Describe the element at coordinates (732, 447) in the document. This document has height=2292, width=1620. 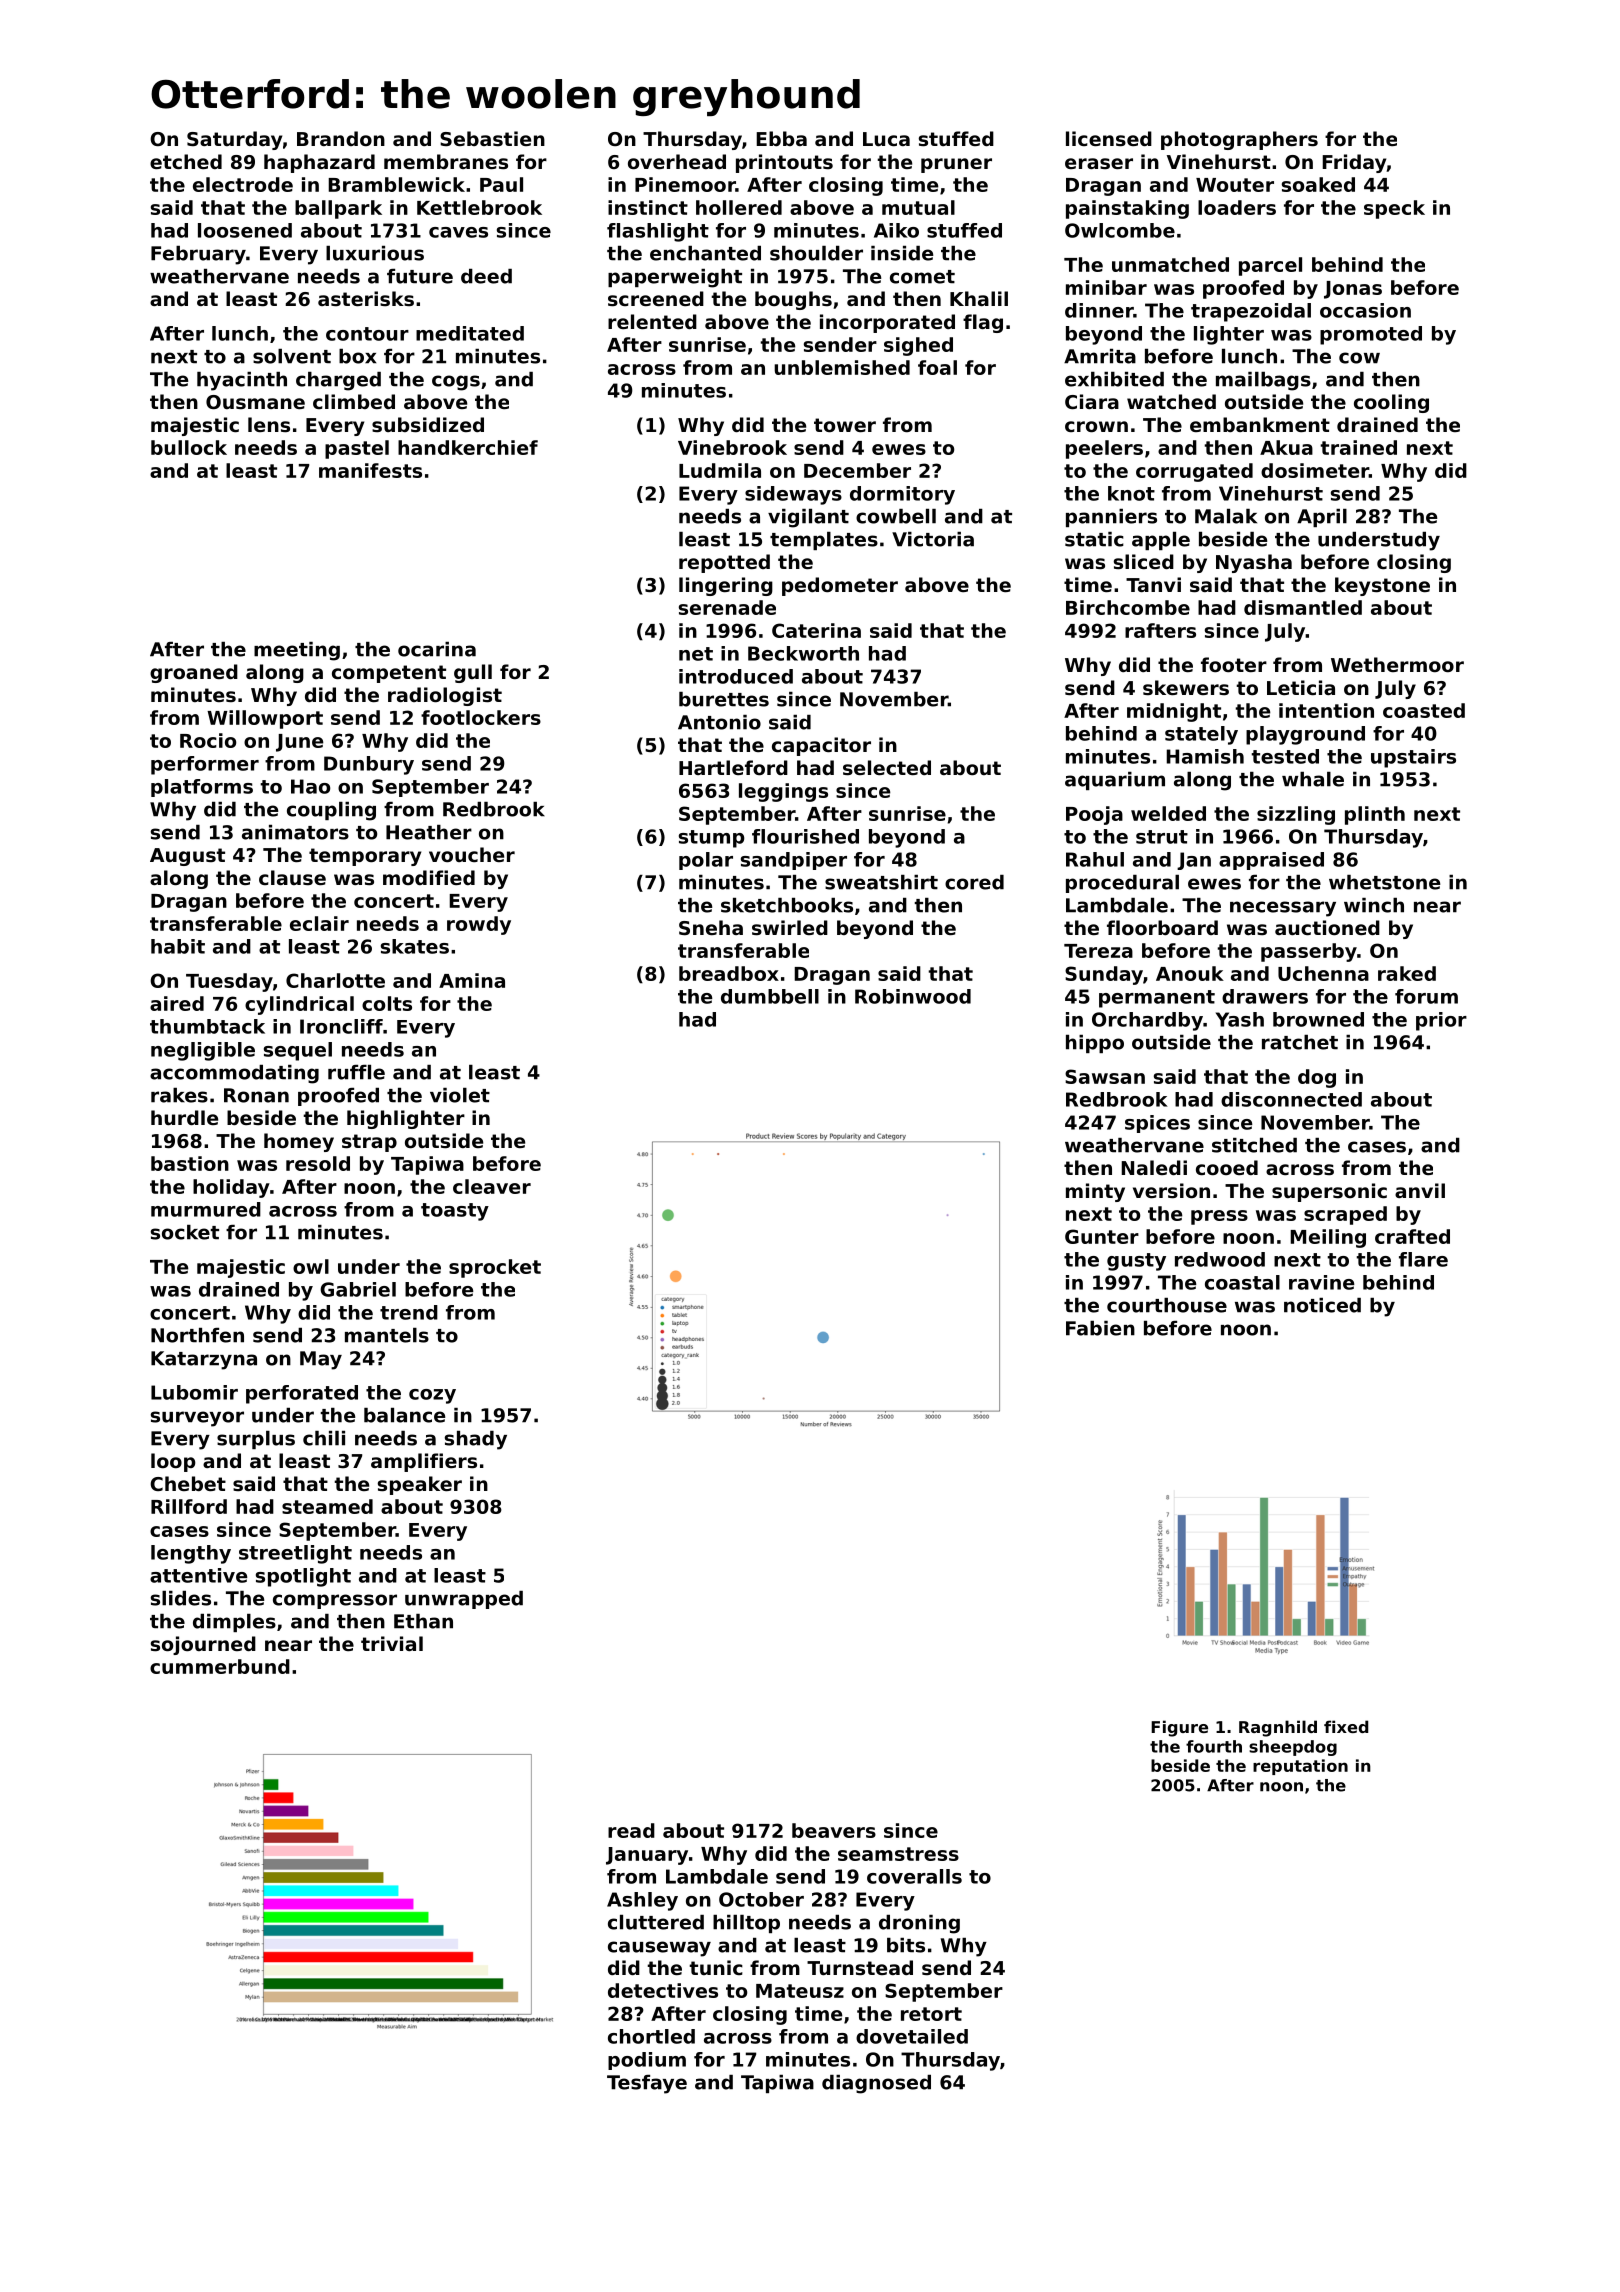
I see `Vinebrook` at that location.
